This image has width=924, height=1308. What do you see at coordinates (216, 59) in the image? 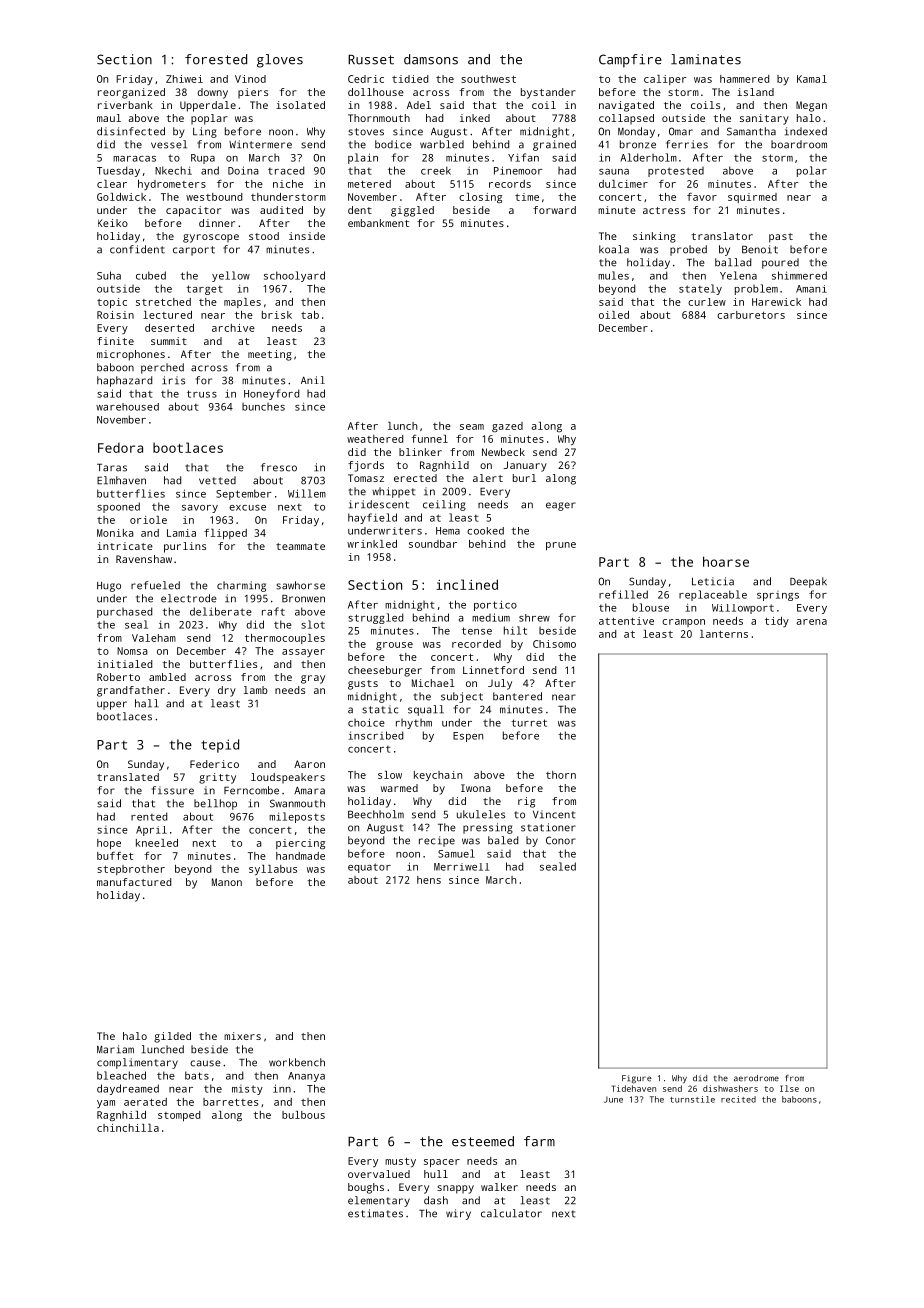
I see `forested` at bounding box center [216, 59].
